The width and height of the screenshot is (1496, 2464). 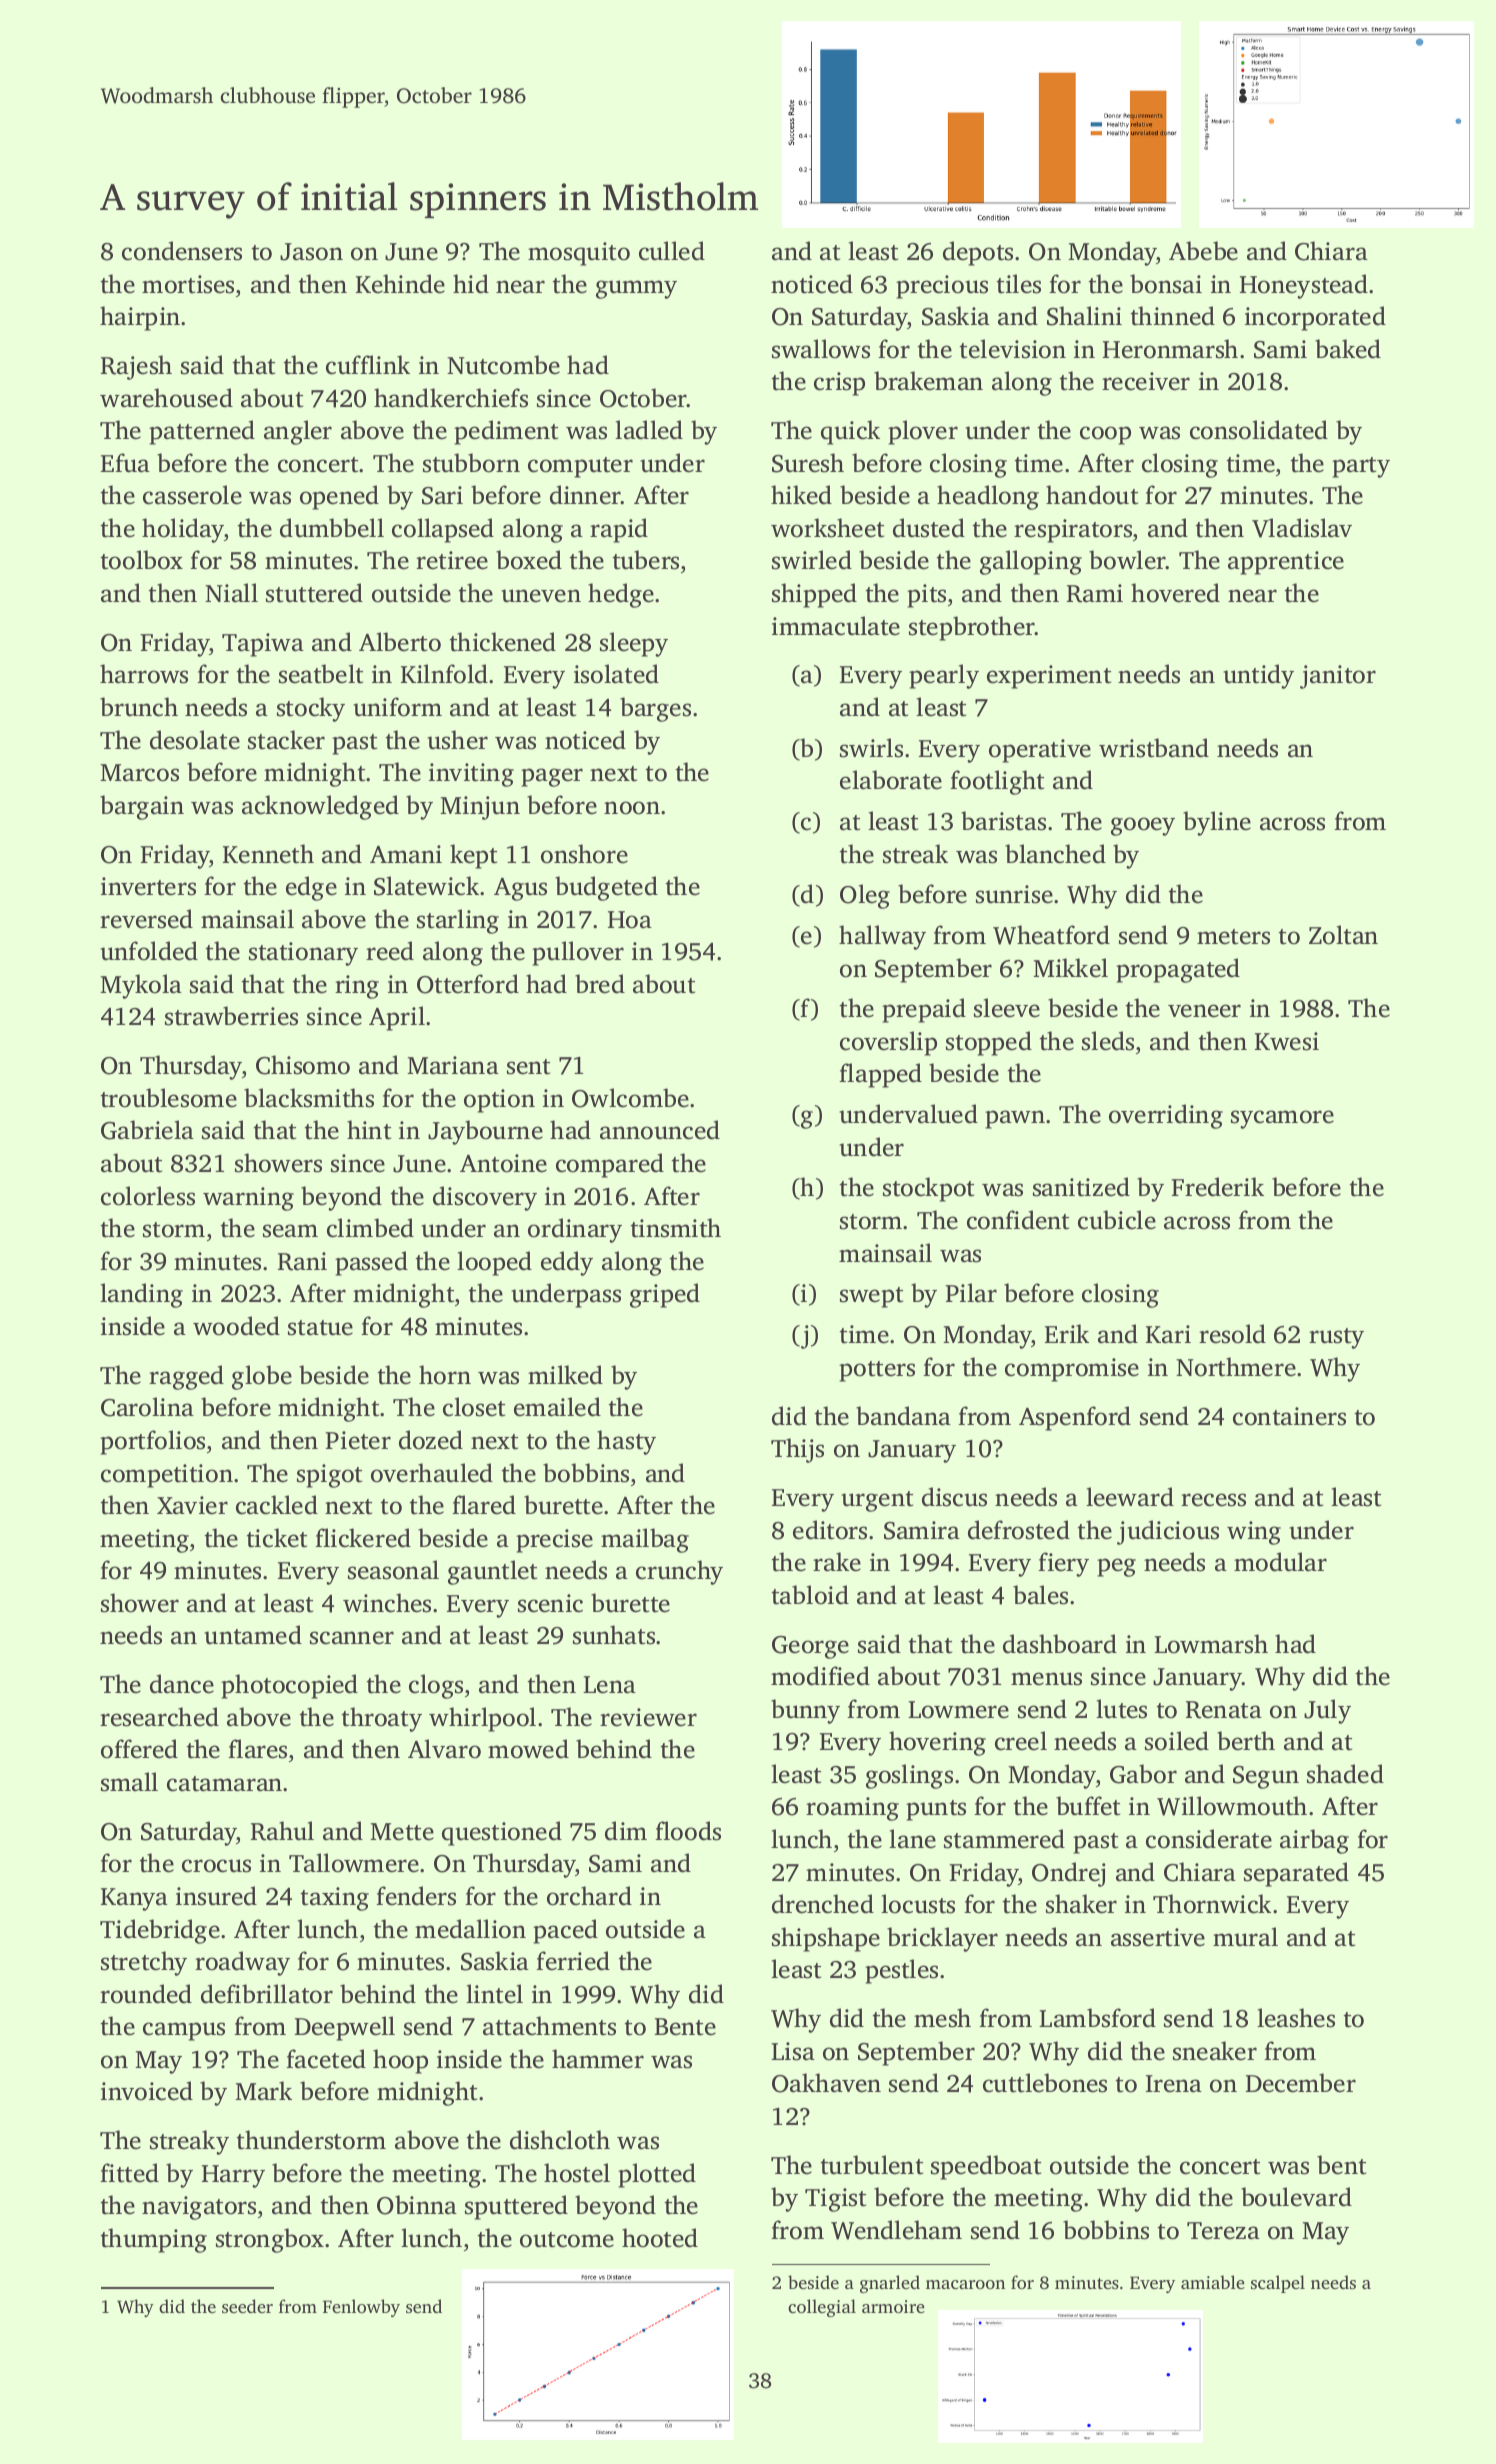 What do you see at coordinates (926, 596) in the screenshot?
I see `pits` at bounding box center [926, 596].
